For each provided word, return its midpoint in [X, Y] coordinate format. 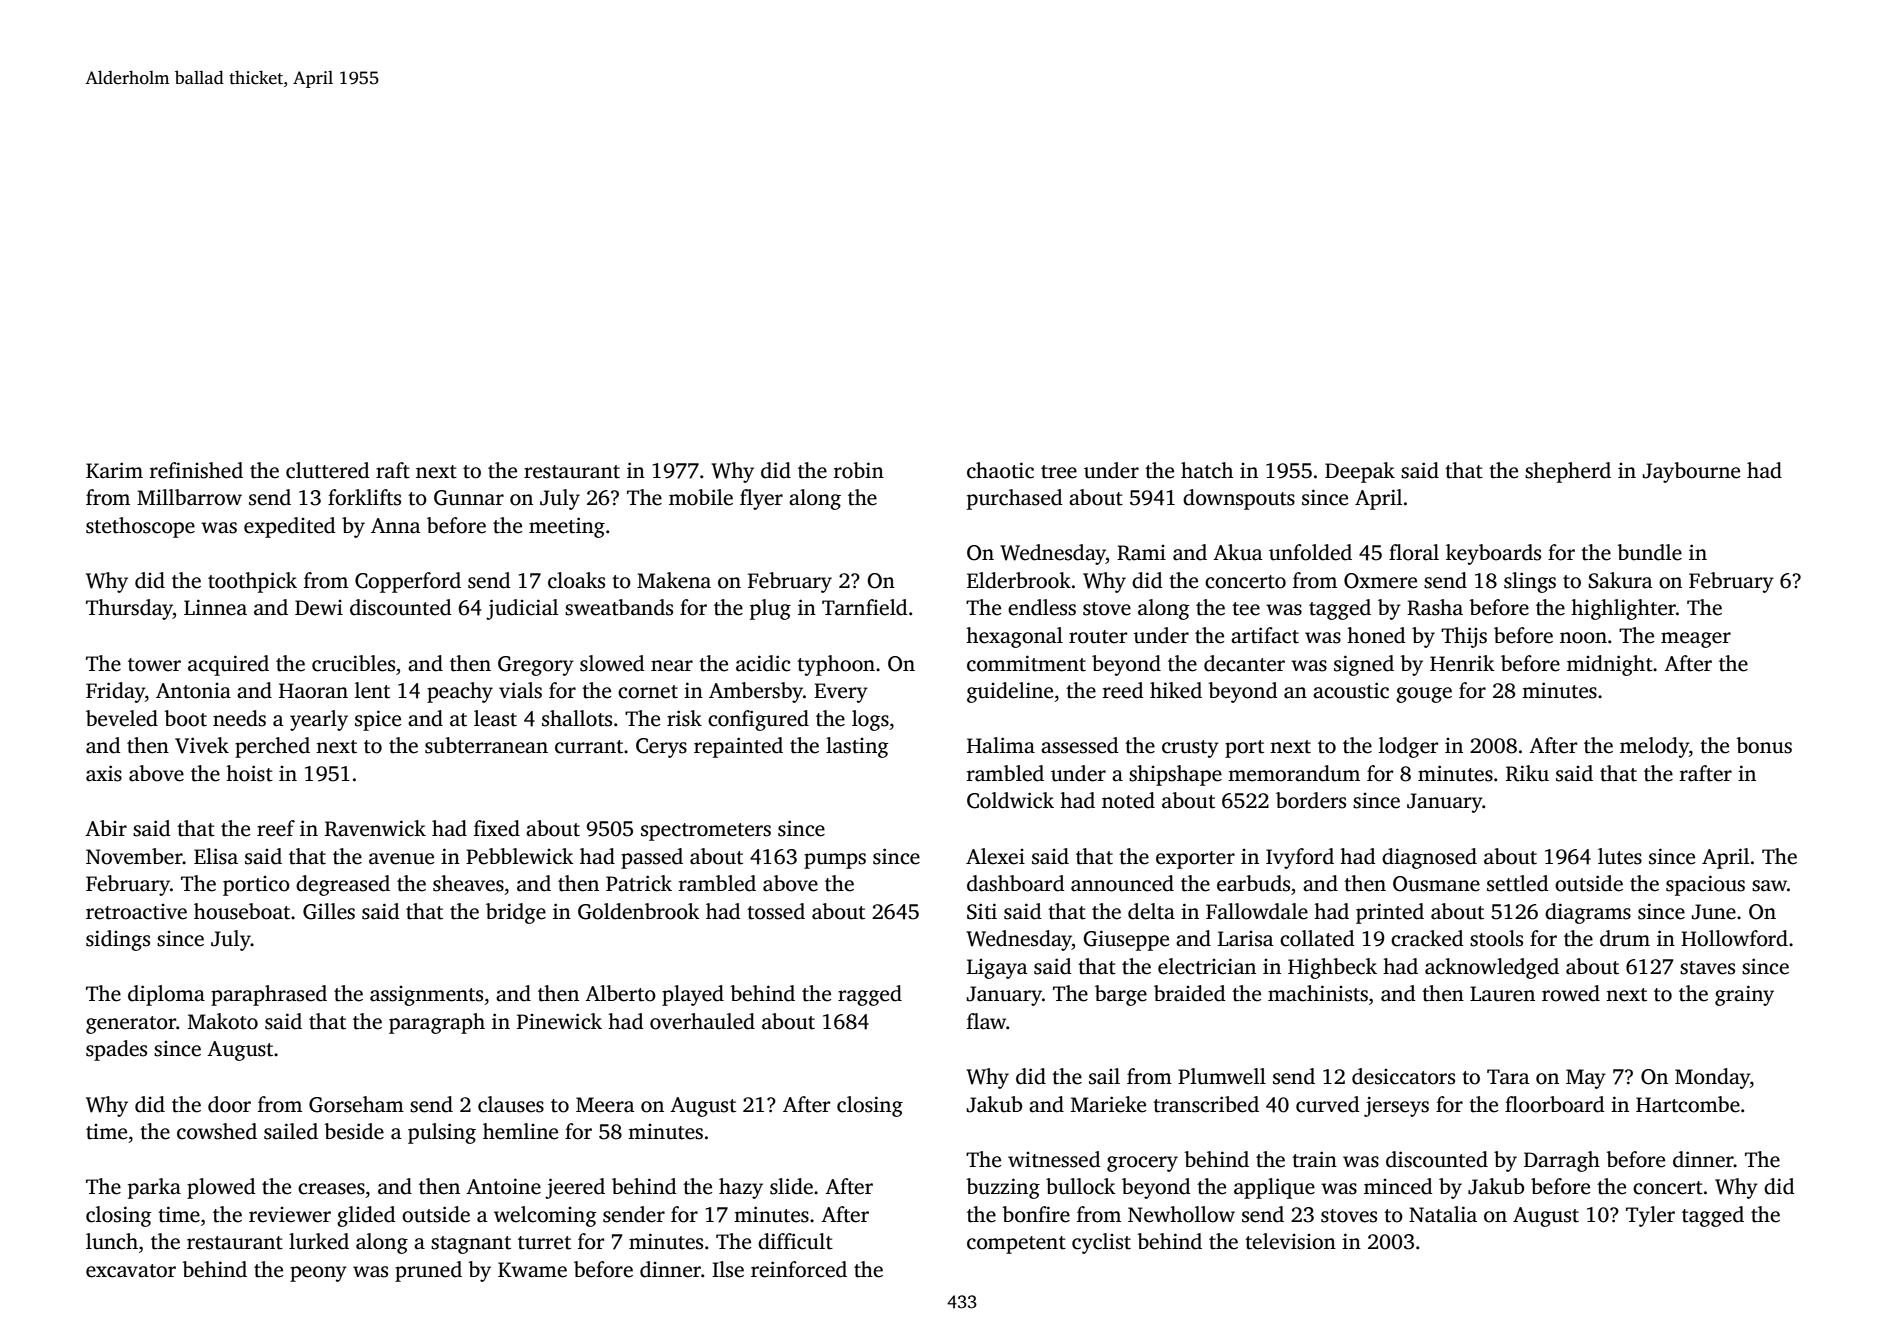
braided [1190, 993]
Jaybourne [1691, 472]
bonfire [1036, 1214]
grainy [1744, 995]
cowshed [217, 1131]
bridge [516, 913]
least [495, 718]
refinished [196, 470]
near [672, 666]
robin [859, 470]
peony [318, 1274]
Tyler [1650, 1216]
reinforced [799, 1269]
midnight [1610, 665]
